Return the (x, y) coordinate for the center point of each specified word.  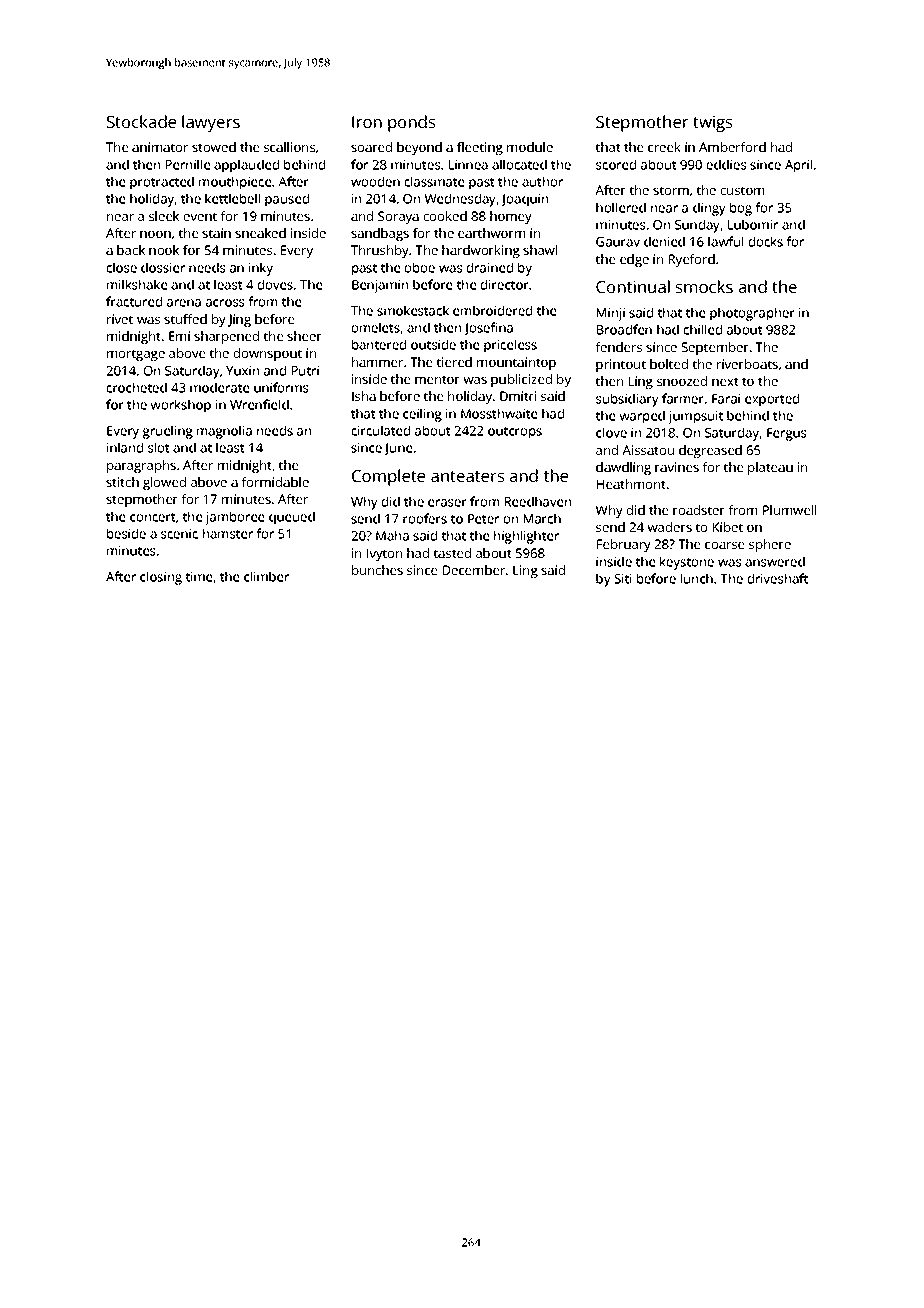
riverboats (747, 364)
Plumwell (789, 510)
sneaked (260, 233)
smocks (704, 286)
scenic (179, 534)
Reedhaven (538, 501)
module (530, 147)
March (542, 518)
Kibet (728, 527)
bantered (379, 344)
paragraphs (141, 466)
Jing (239, 320)
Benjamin (380, 286)
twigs (712, 123)
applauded (246, 166)
